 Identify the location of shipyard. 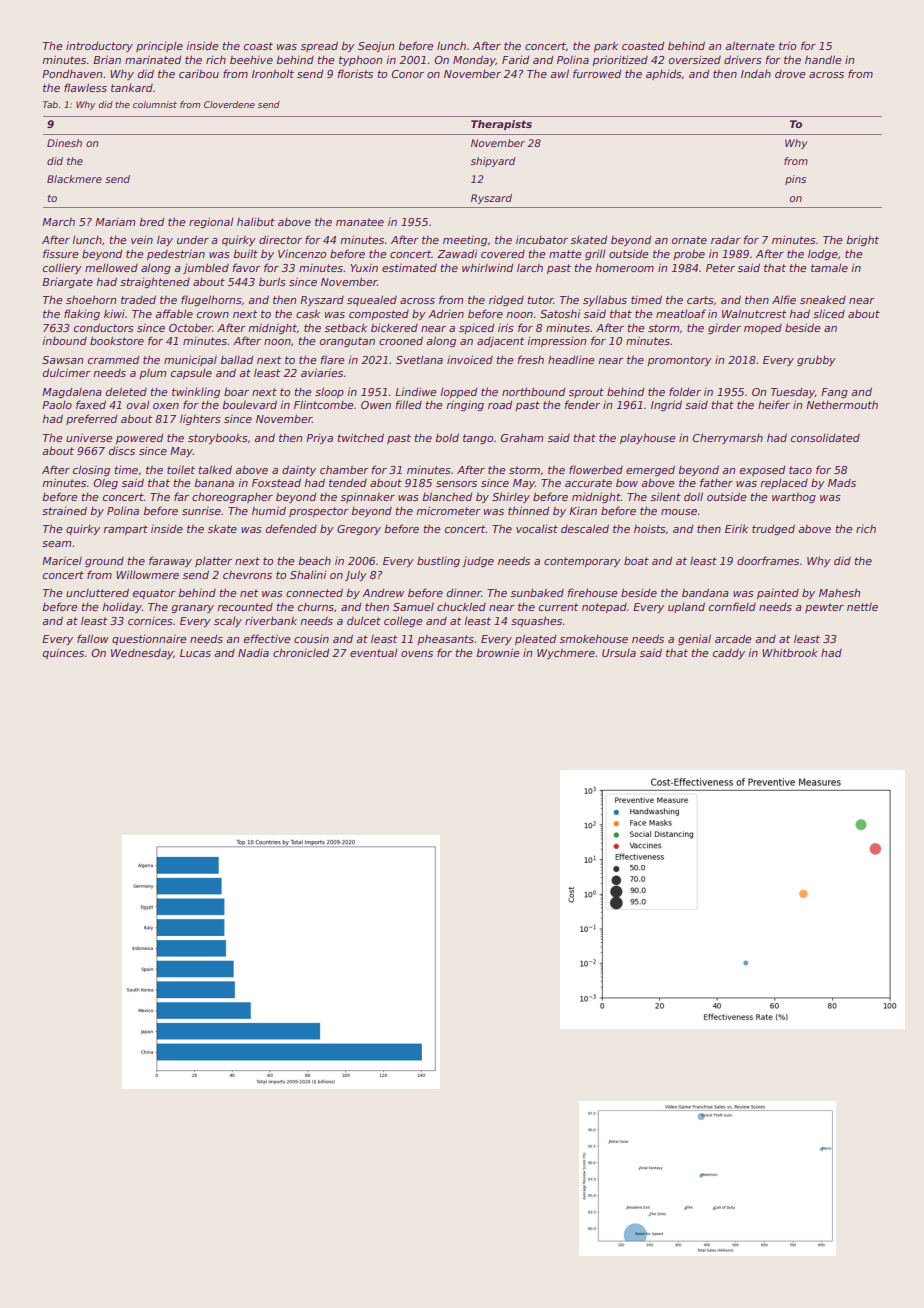
(493, 162).
